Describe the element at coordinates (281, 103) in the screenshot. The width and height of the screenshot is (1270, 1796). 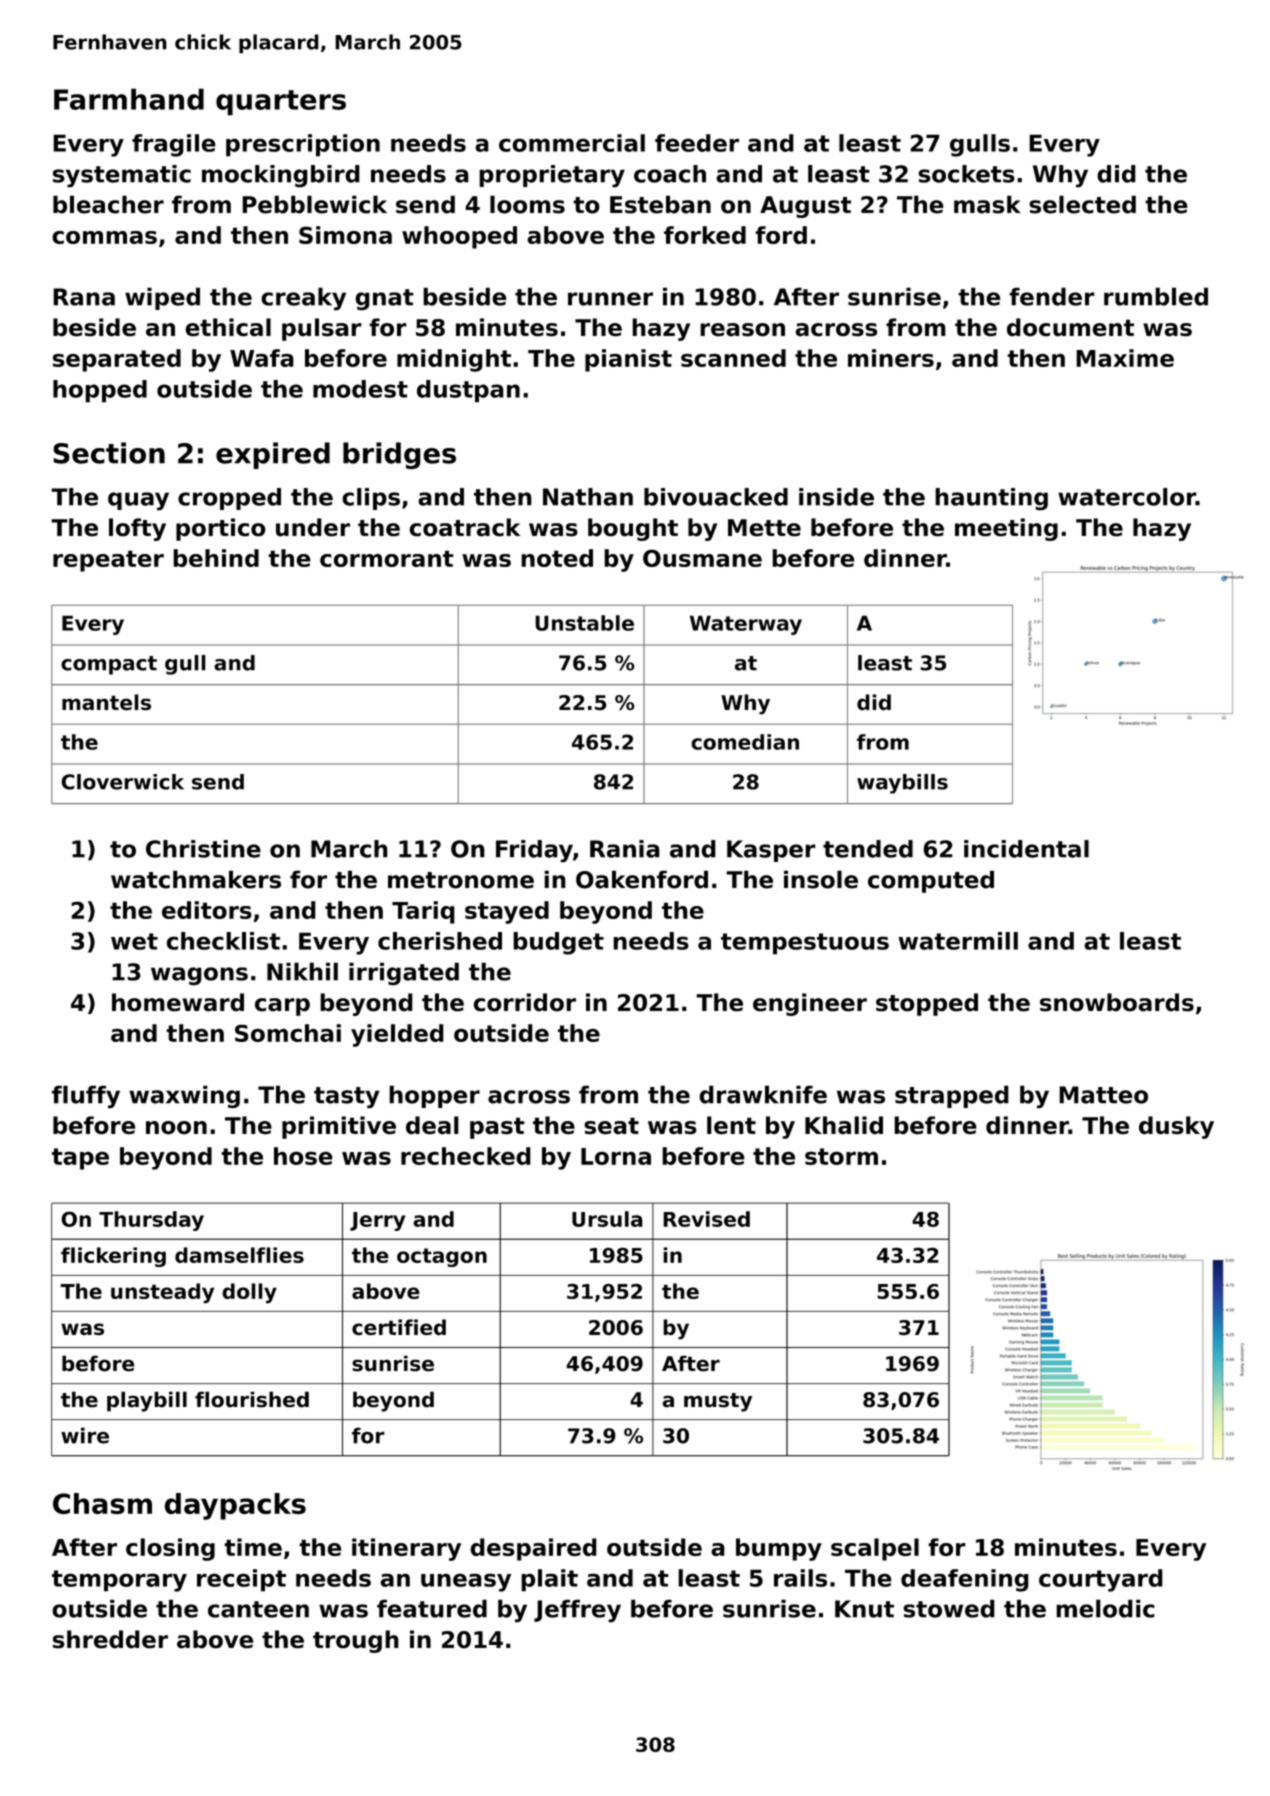
I see `quarters` at that location.
